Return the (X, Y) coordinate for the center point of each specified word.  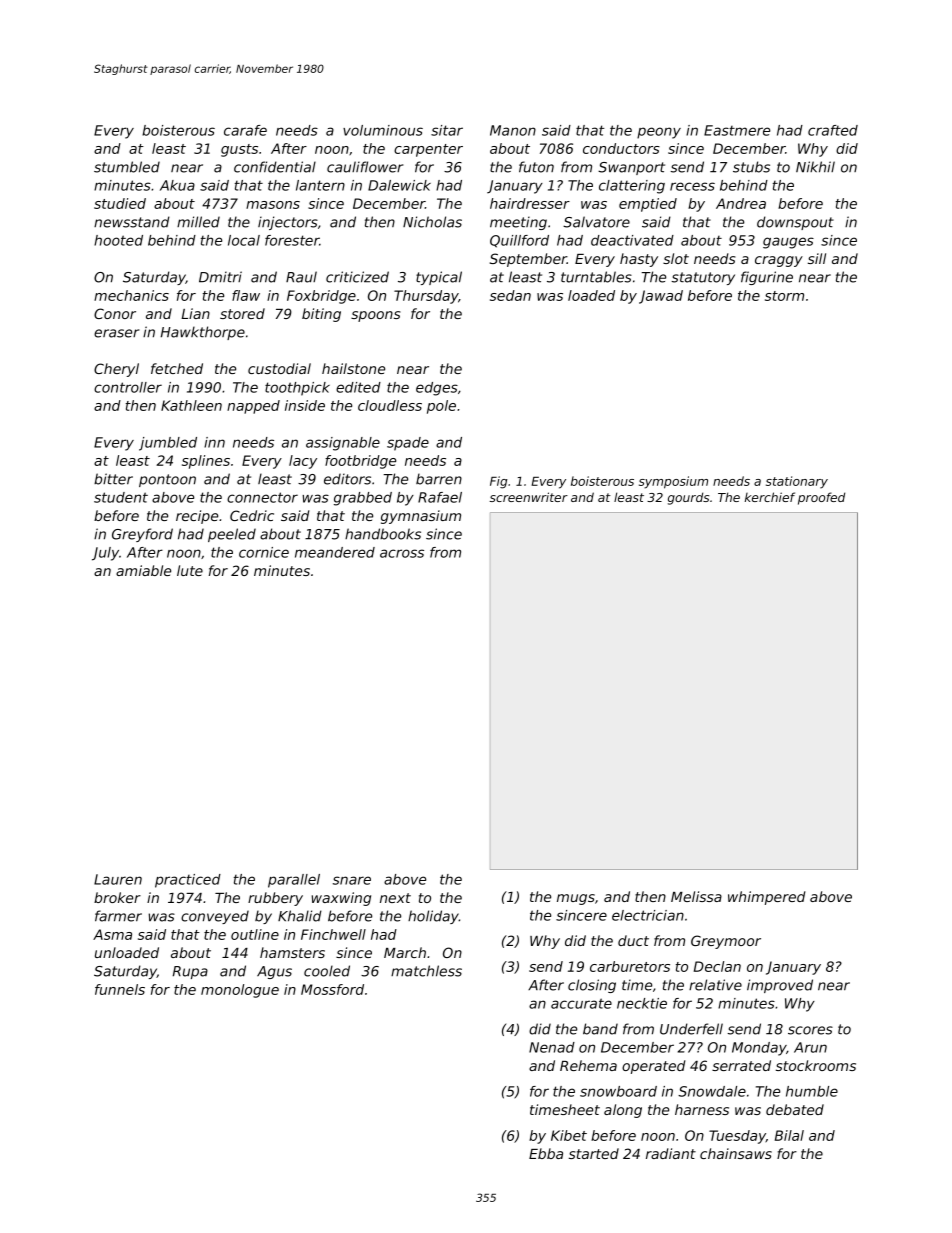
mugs (576, 899)
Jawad (661, 297)
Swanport (631, 168)
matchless (426, 971)
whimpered (767, 898)
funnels (120, 989)
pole (441, 407)
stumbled (127, 167)
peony (659, 133)
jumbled (168, 444)
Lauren (118, 879)
